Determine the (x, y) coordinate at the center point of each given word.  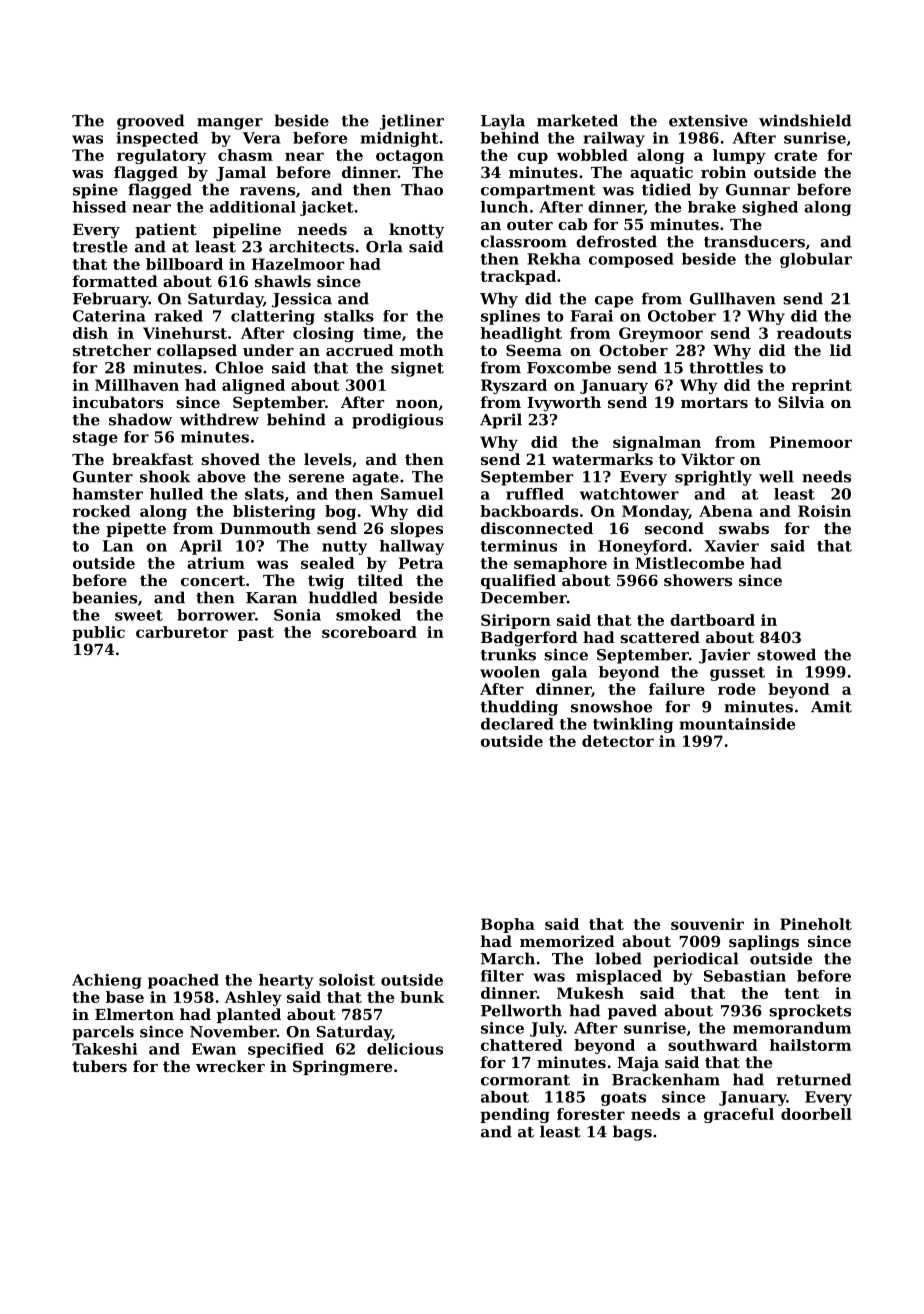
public (98, 633)
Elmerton (134, 1014)
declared (517, 724)
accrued (360, 350)
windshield (805, 120)
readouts (814, 333)
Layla (503, 122)
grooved (150, 122)
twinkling (633, 725)
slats (264, 494)
